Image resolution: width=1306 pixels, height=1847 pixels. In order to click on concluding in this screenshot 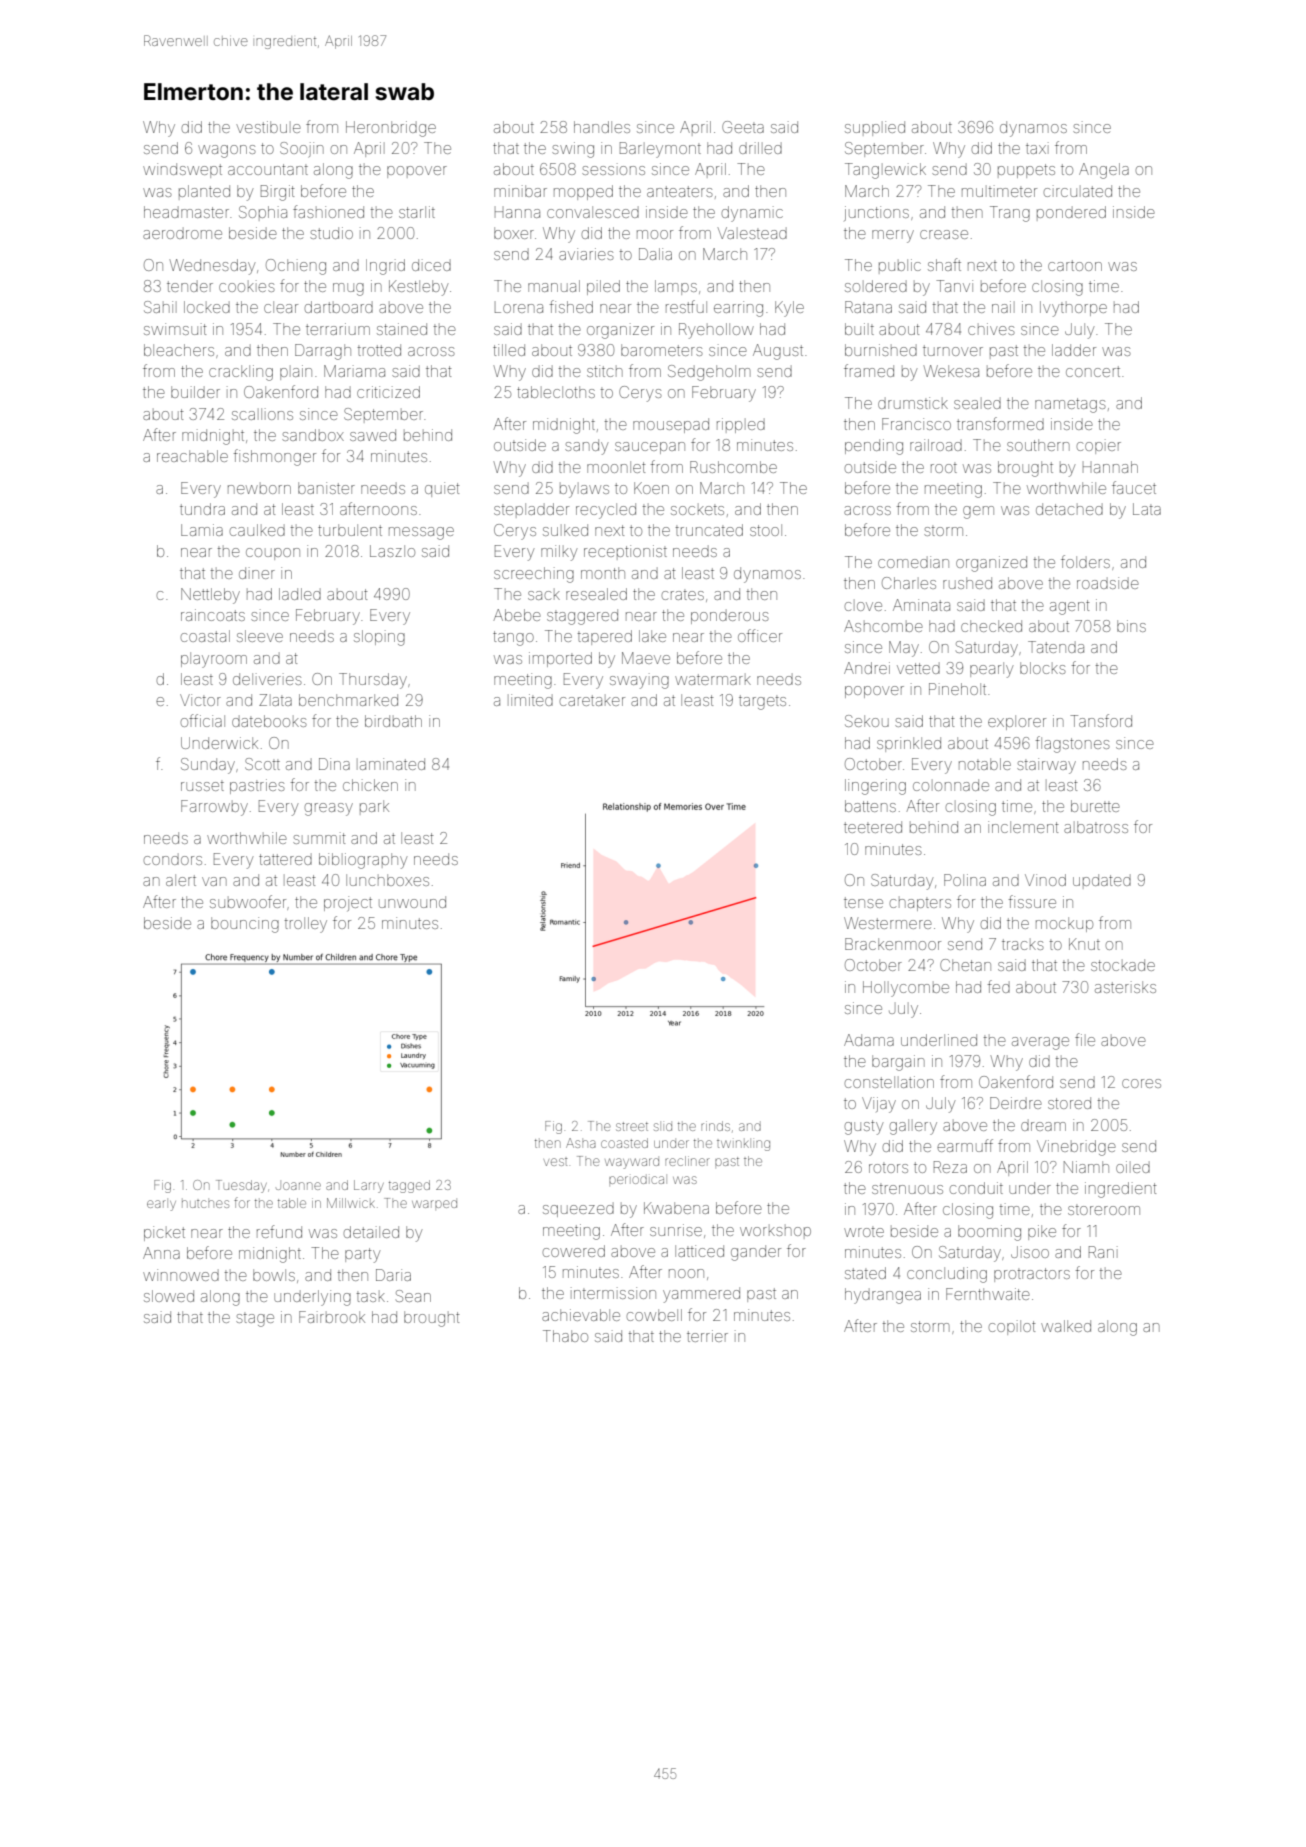, I will do `click(947, 1275)`.
